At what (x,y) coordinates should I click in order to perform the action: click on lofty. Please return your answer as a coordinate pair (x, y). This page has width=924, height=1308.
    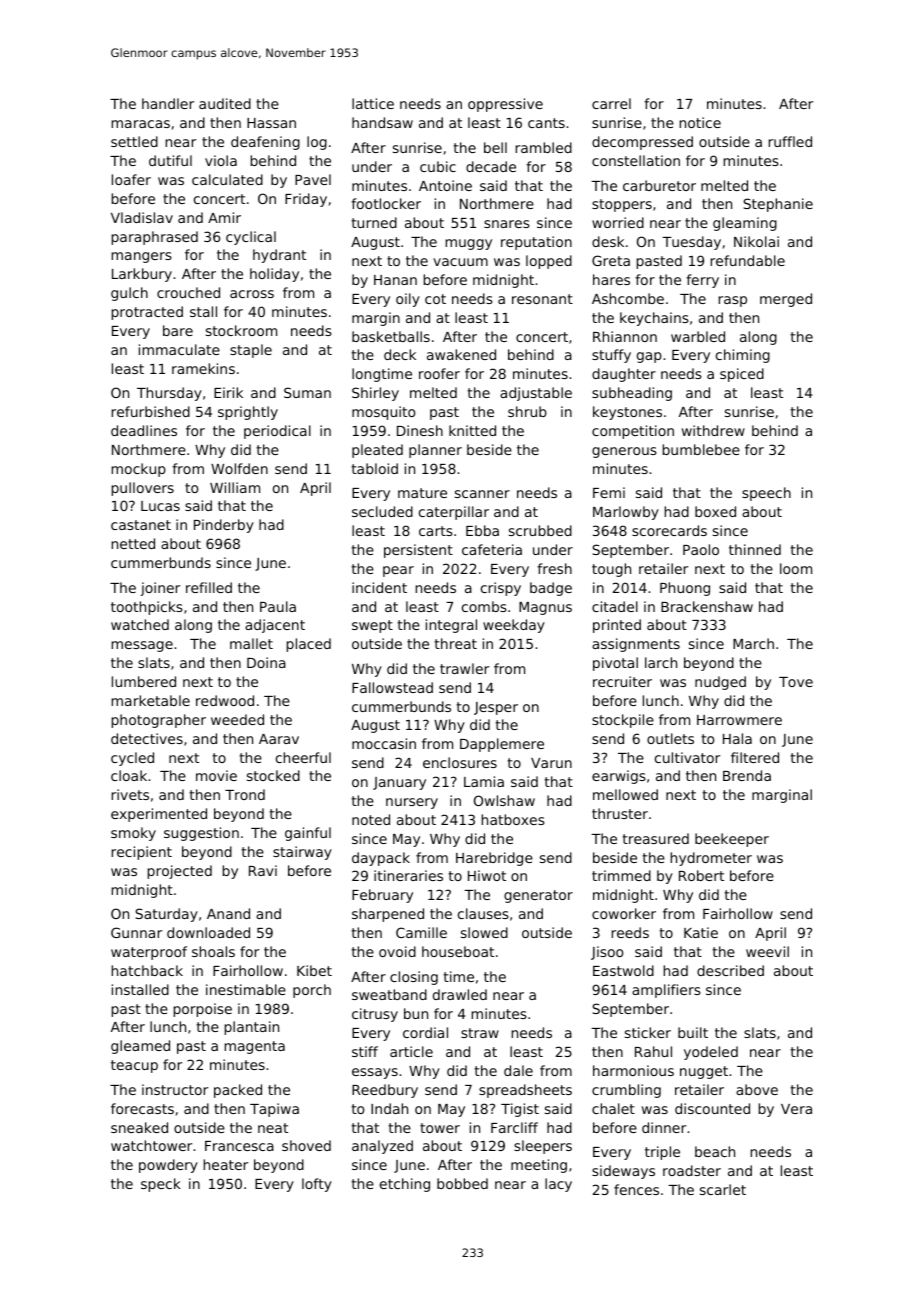
    Looking at the image, I should click on (317, 1185).
